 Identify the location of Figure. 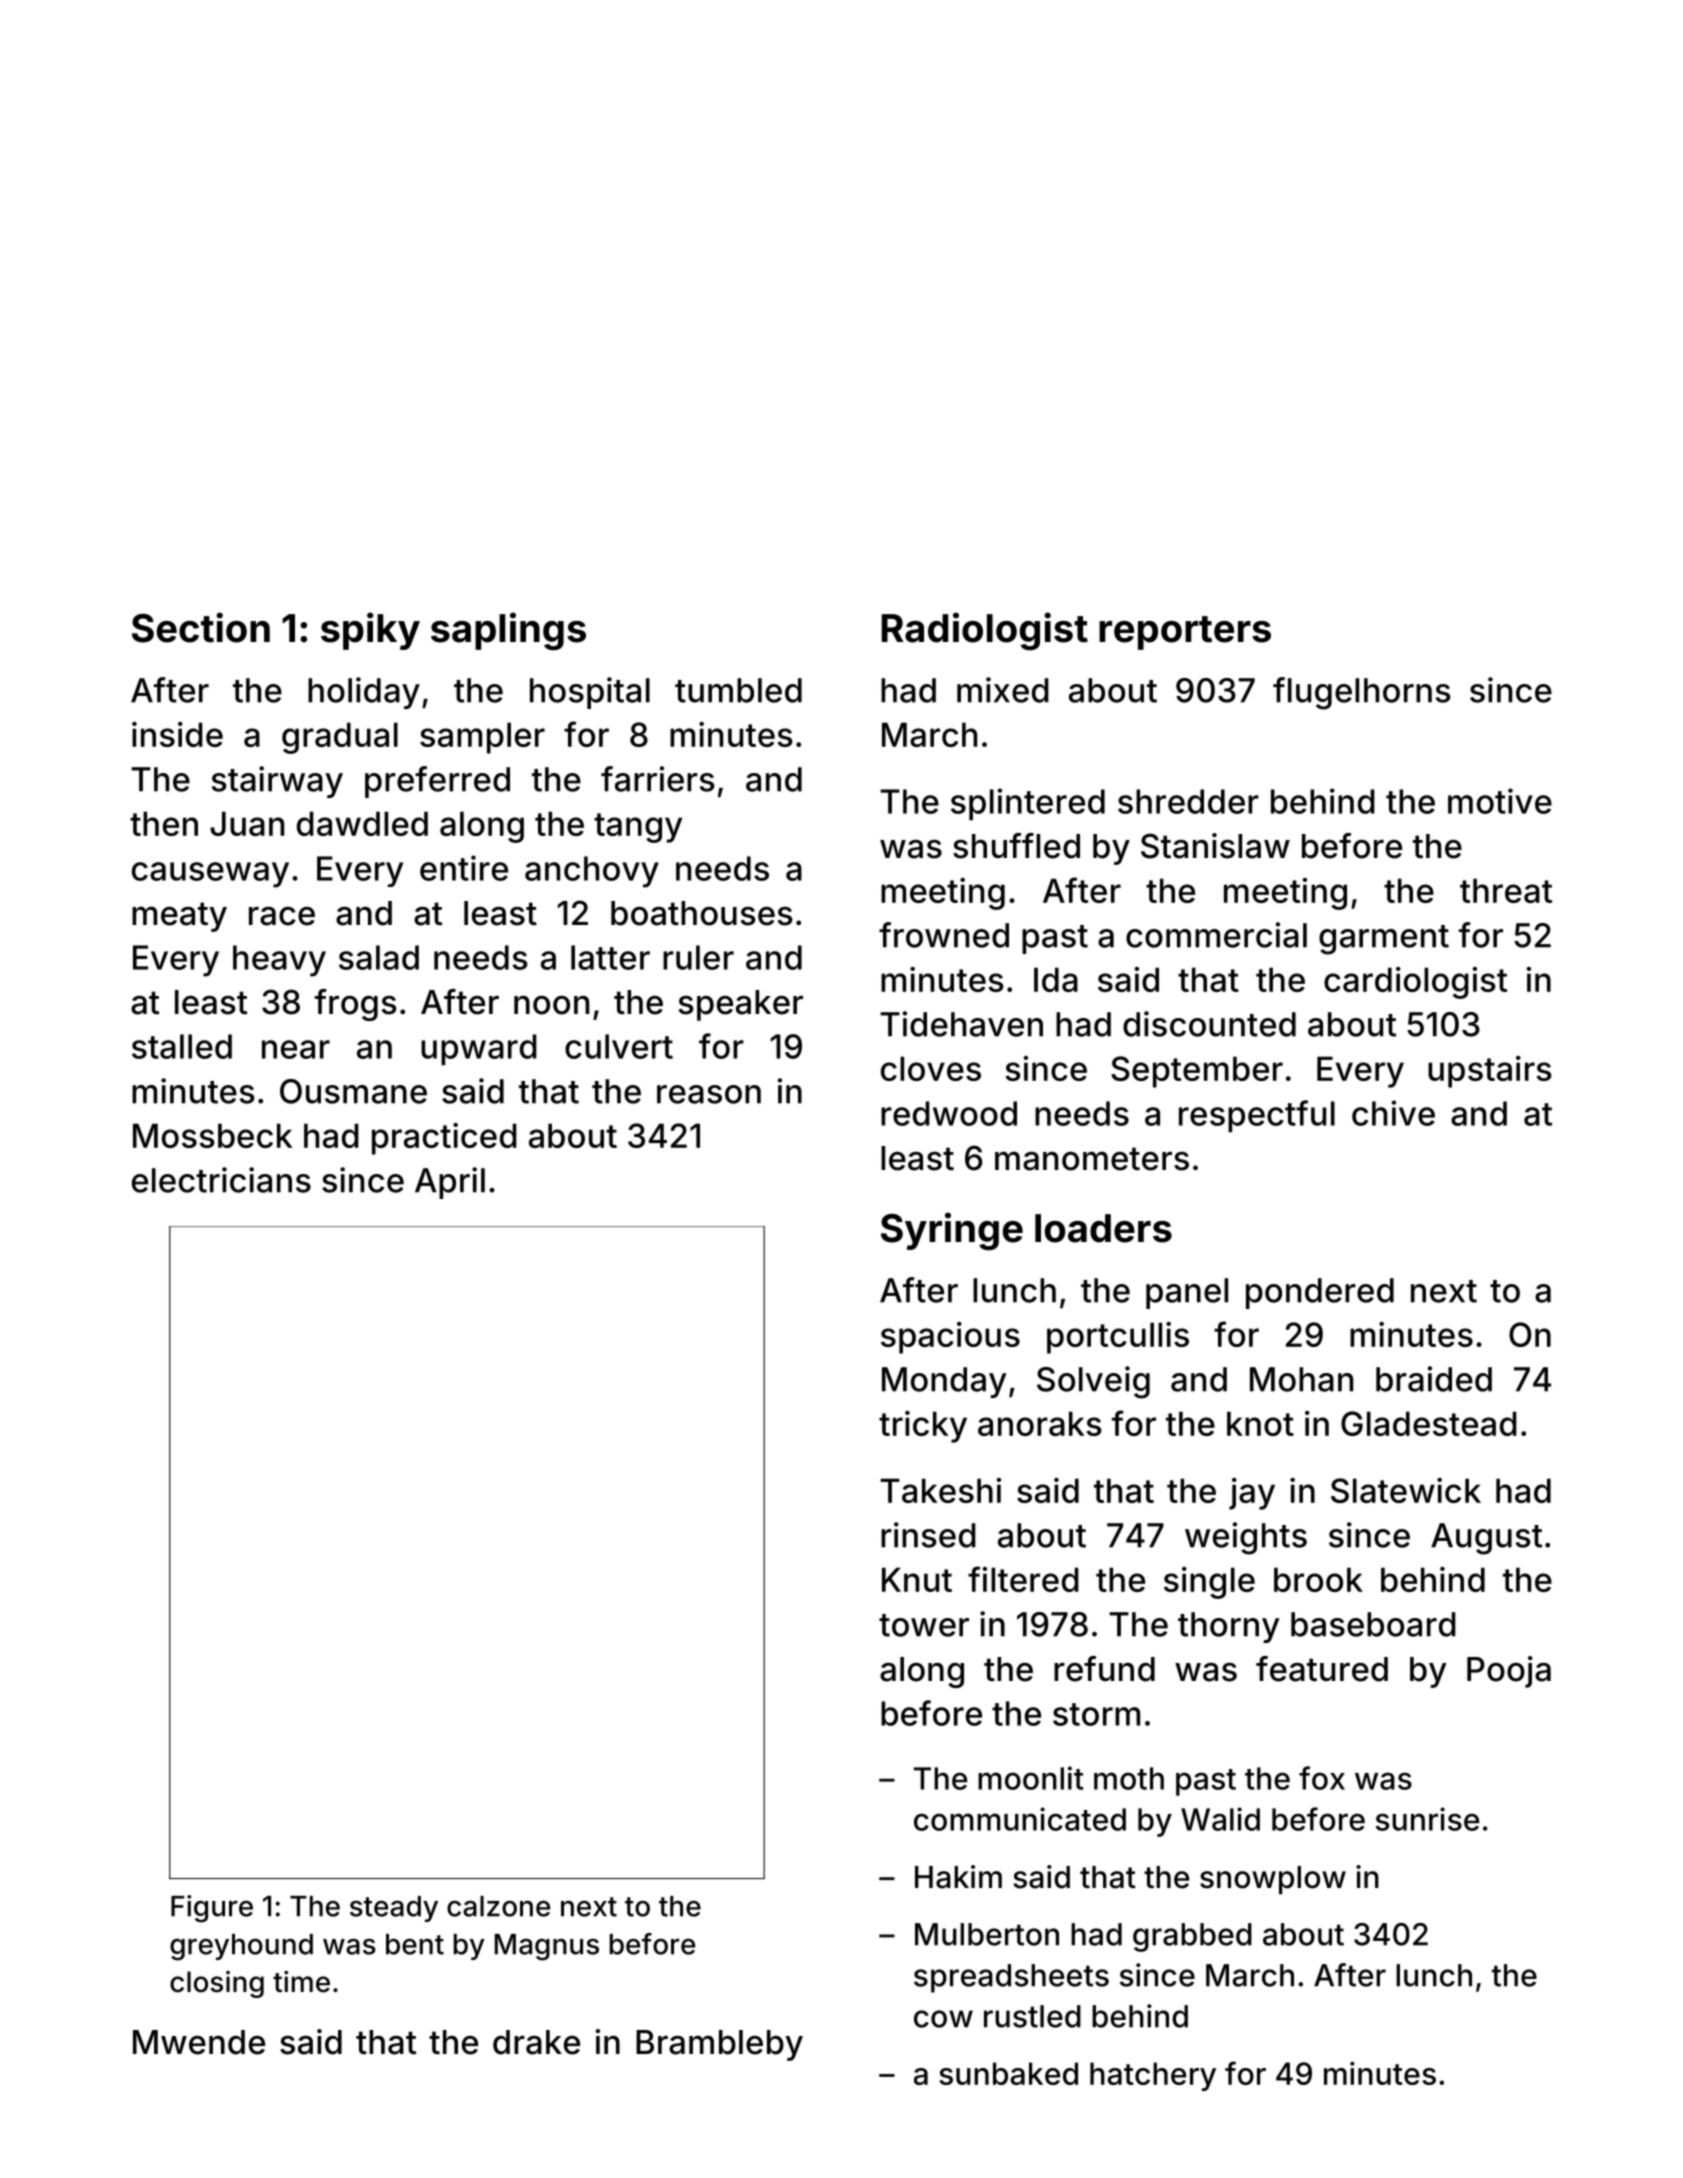
(212, 1909).
